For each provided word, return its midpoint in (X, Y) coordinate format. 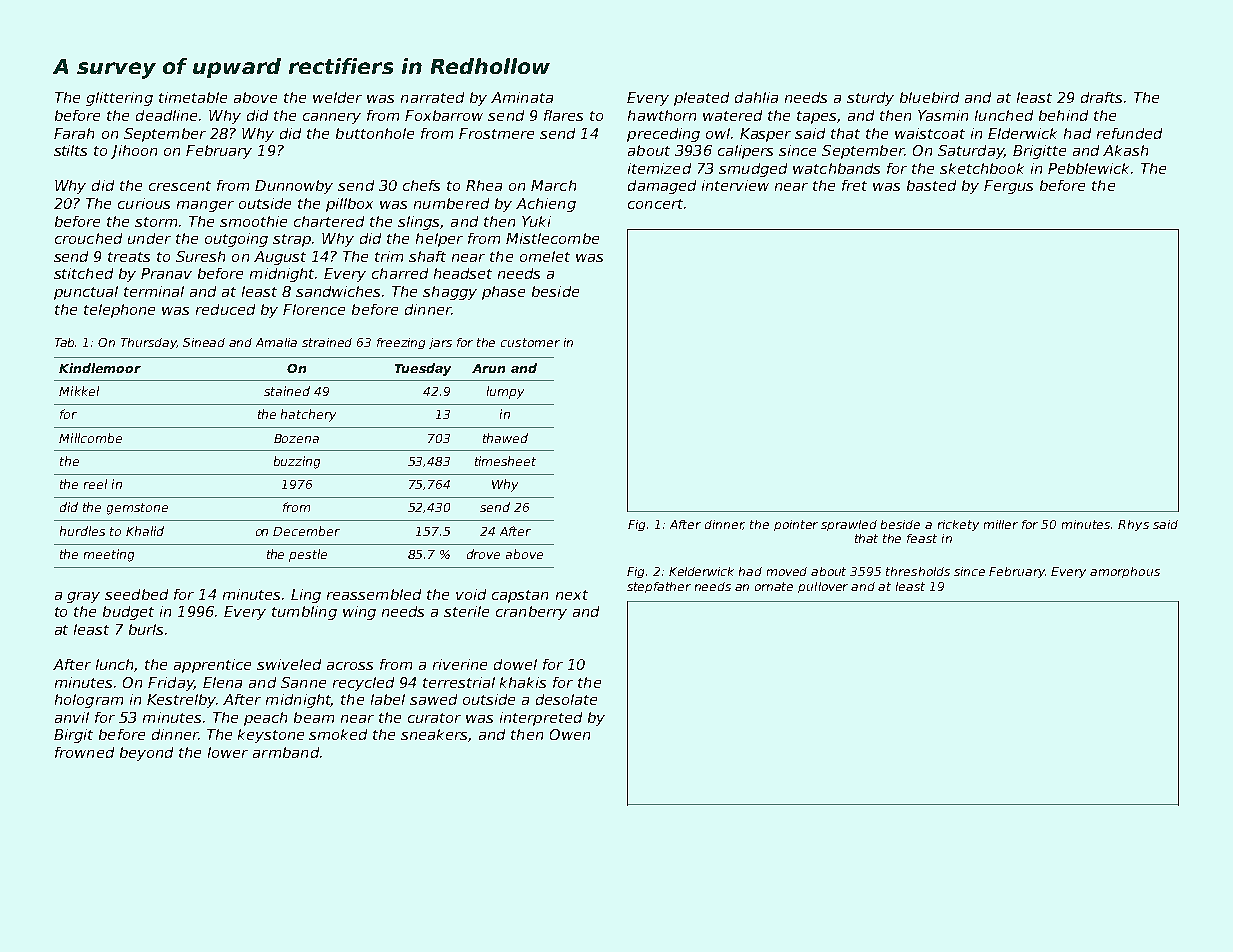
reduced (225, 309)
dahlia (756, 97)
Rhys (1133, 525)
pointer (796, 525)
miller (1001, 524)
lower (228, 752)
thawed (505, 438)
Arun (488, 368)
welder (337, 97)
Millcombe (90, 438)
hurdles (82, 531)
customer (530, 342)
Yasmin (943, 115)
